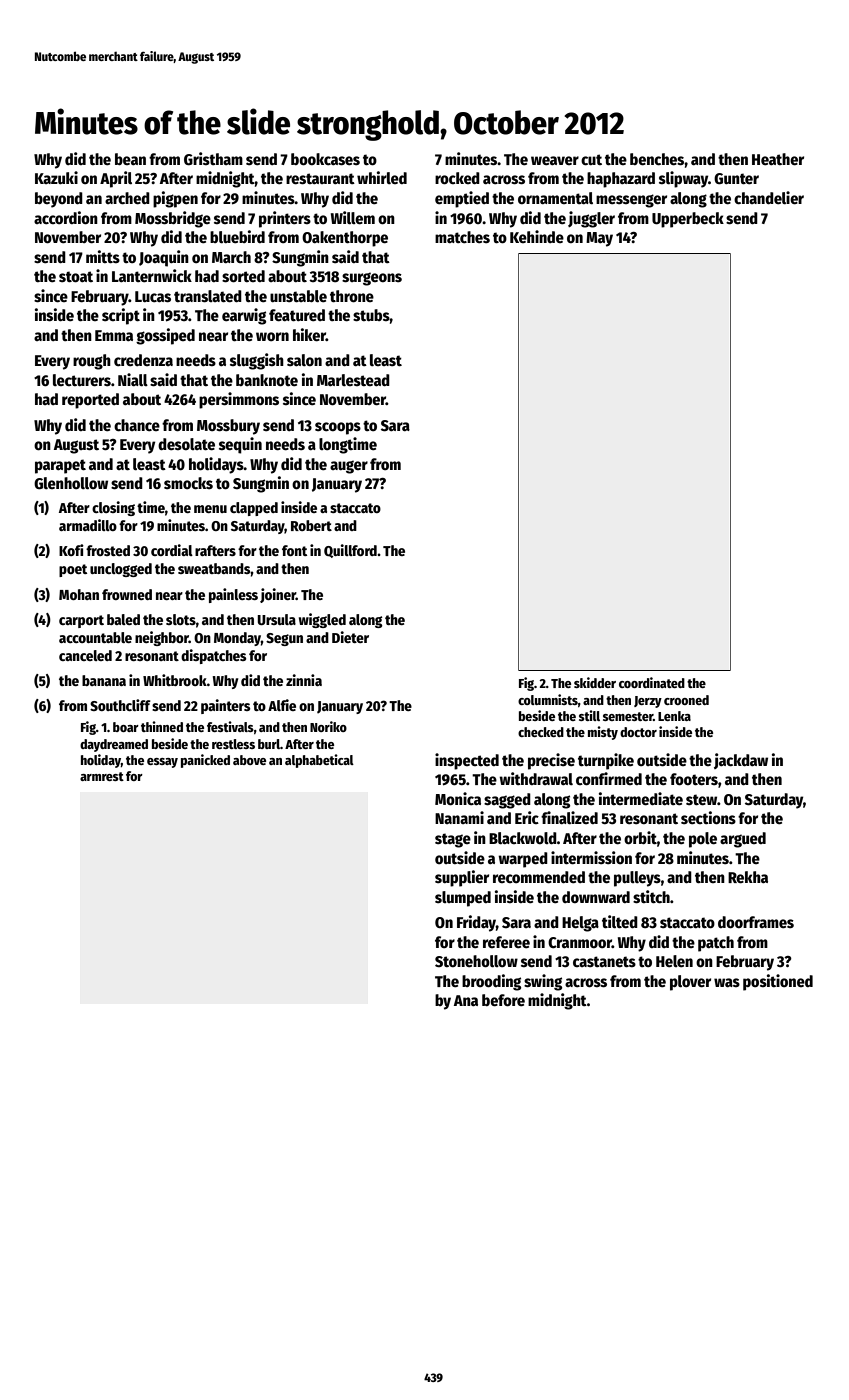 Image resolution: width=849 pixels, height=1400 pixels. I want to click on Stonehollow, so click(476, 961).
